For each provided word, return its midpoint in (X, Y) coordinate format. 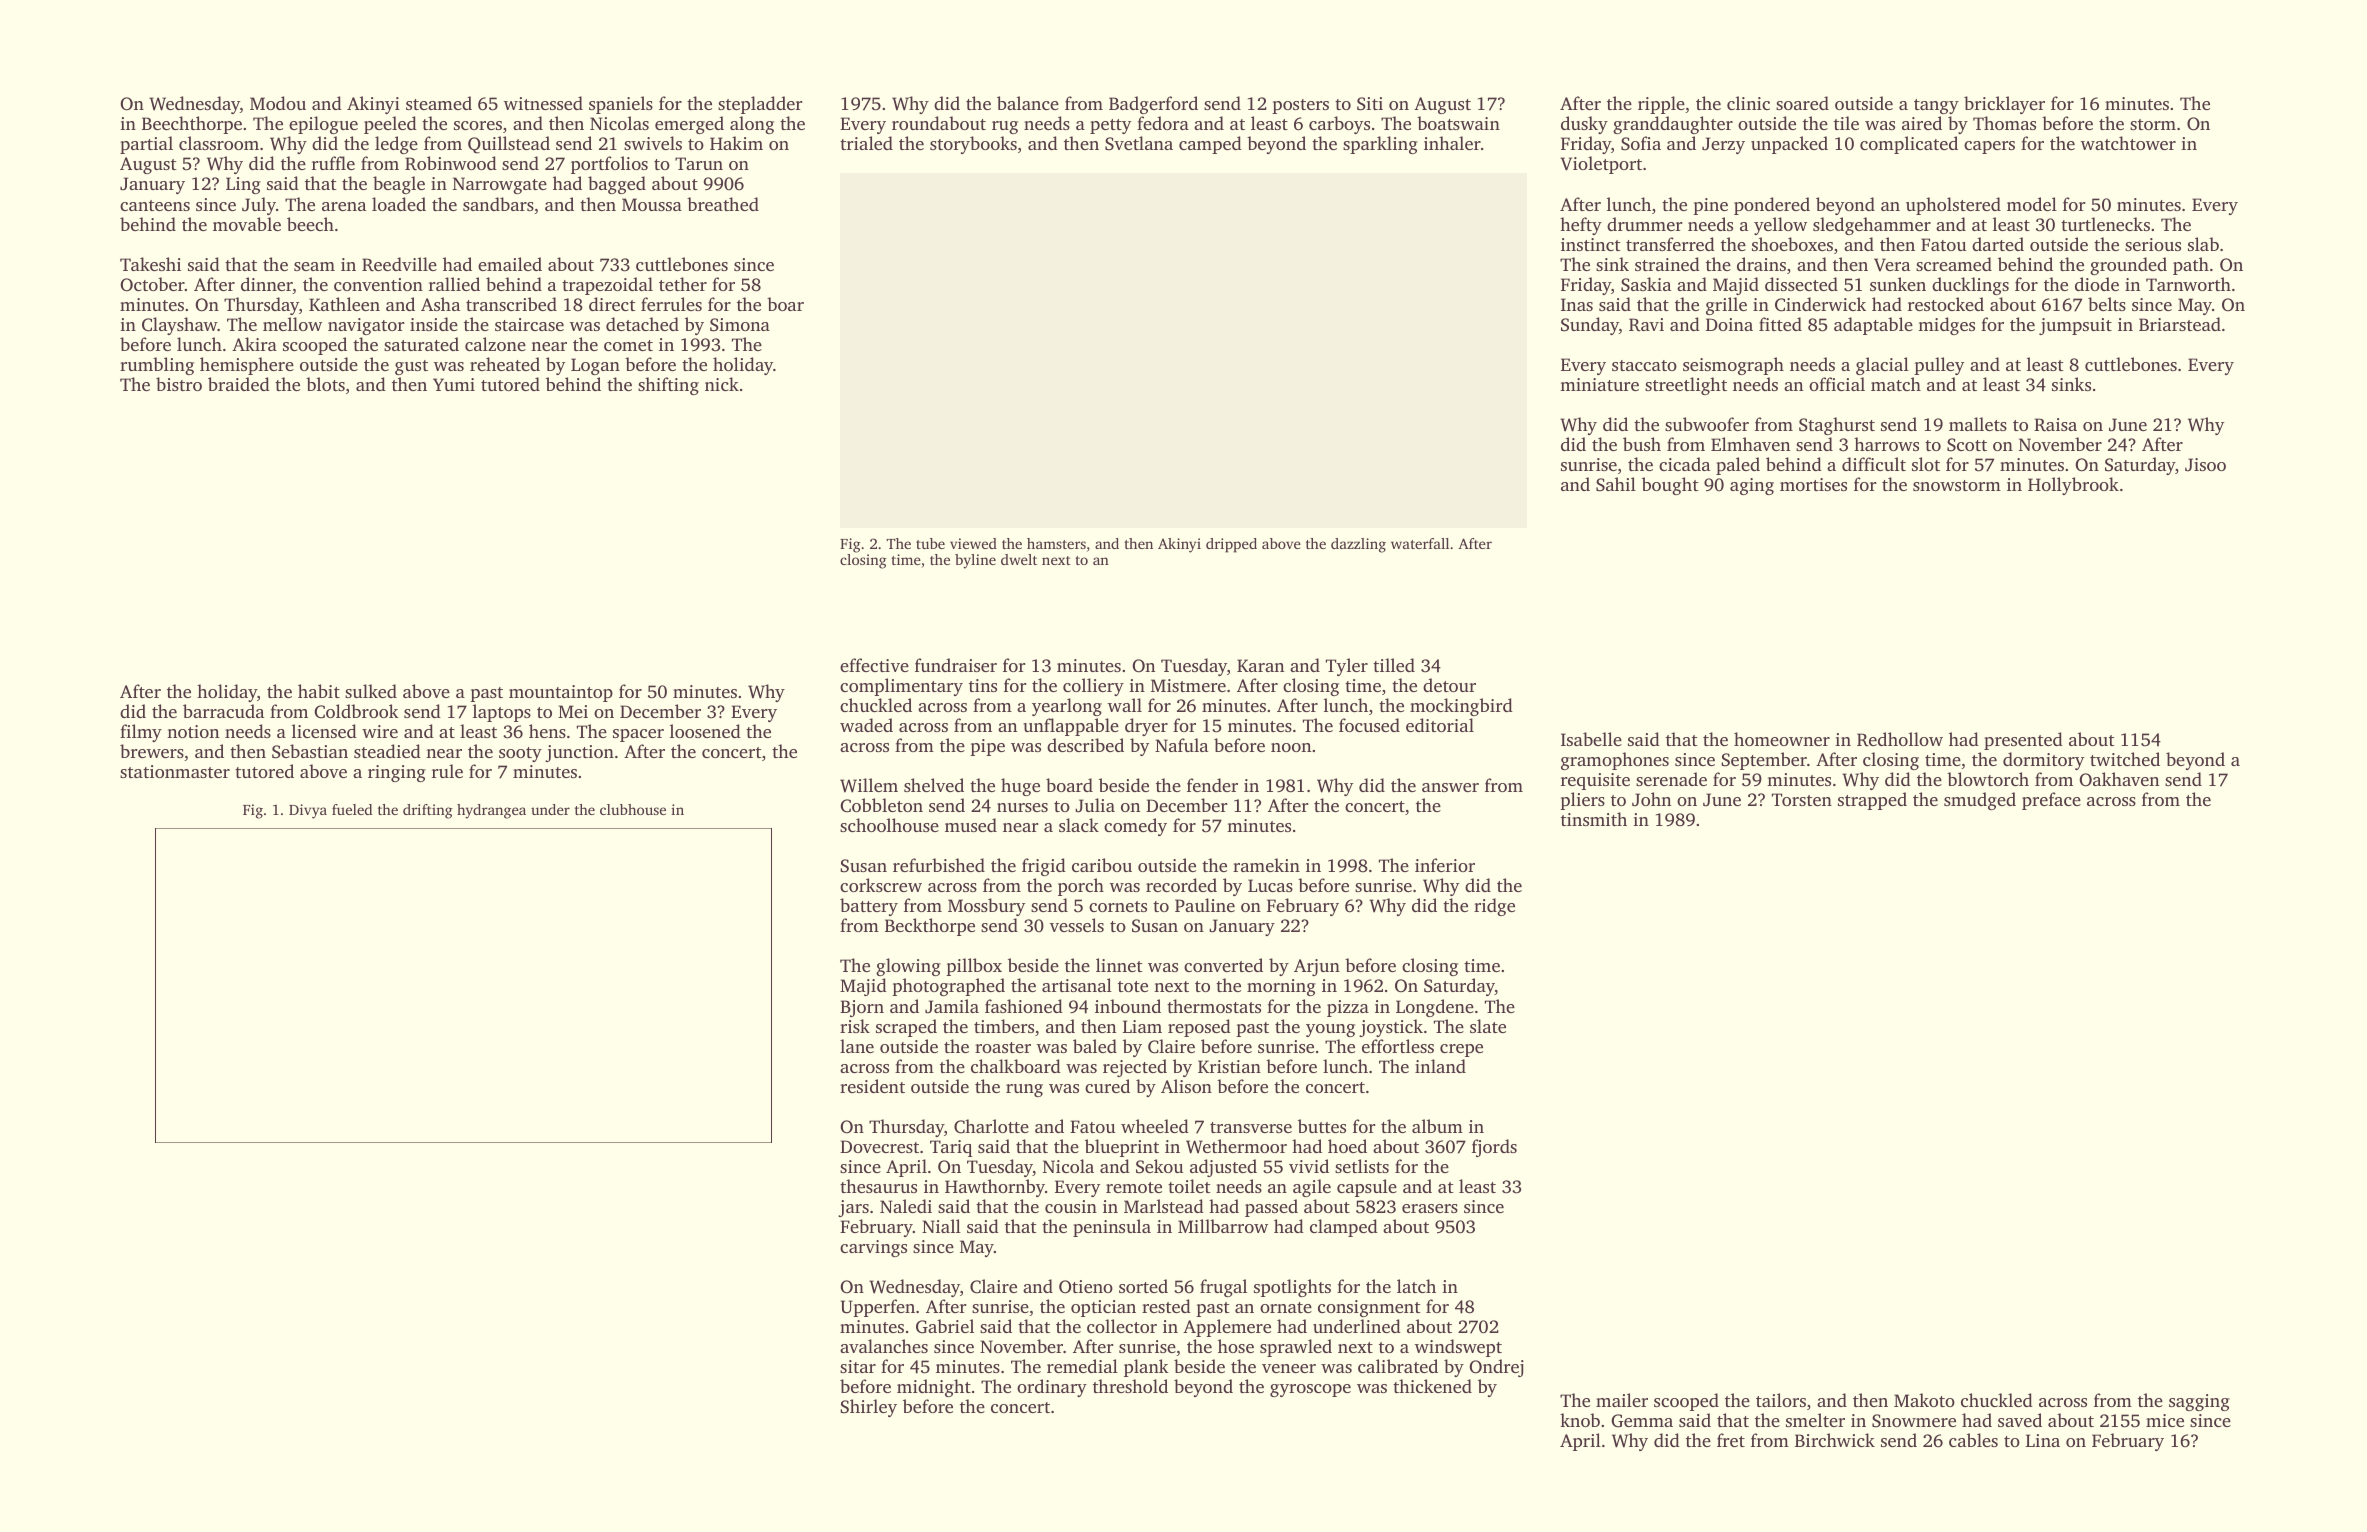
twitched (2125, 759)
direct (612, 304)
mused (971, 825)
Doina (1729, 324)
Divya (308, 811)
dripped (1231, 545)
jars (853, 1208)
